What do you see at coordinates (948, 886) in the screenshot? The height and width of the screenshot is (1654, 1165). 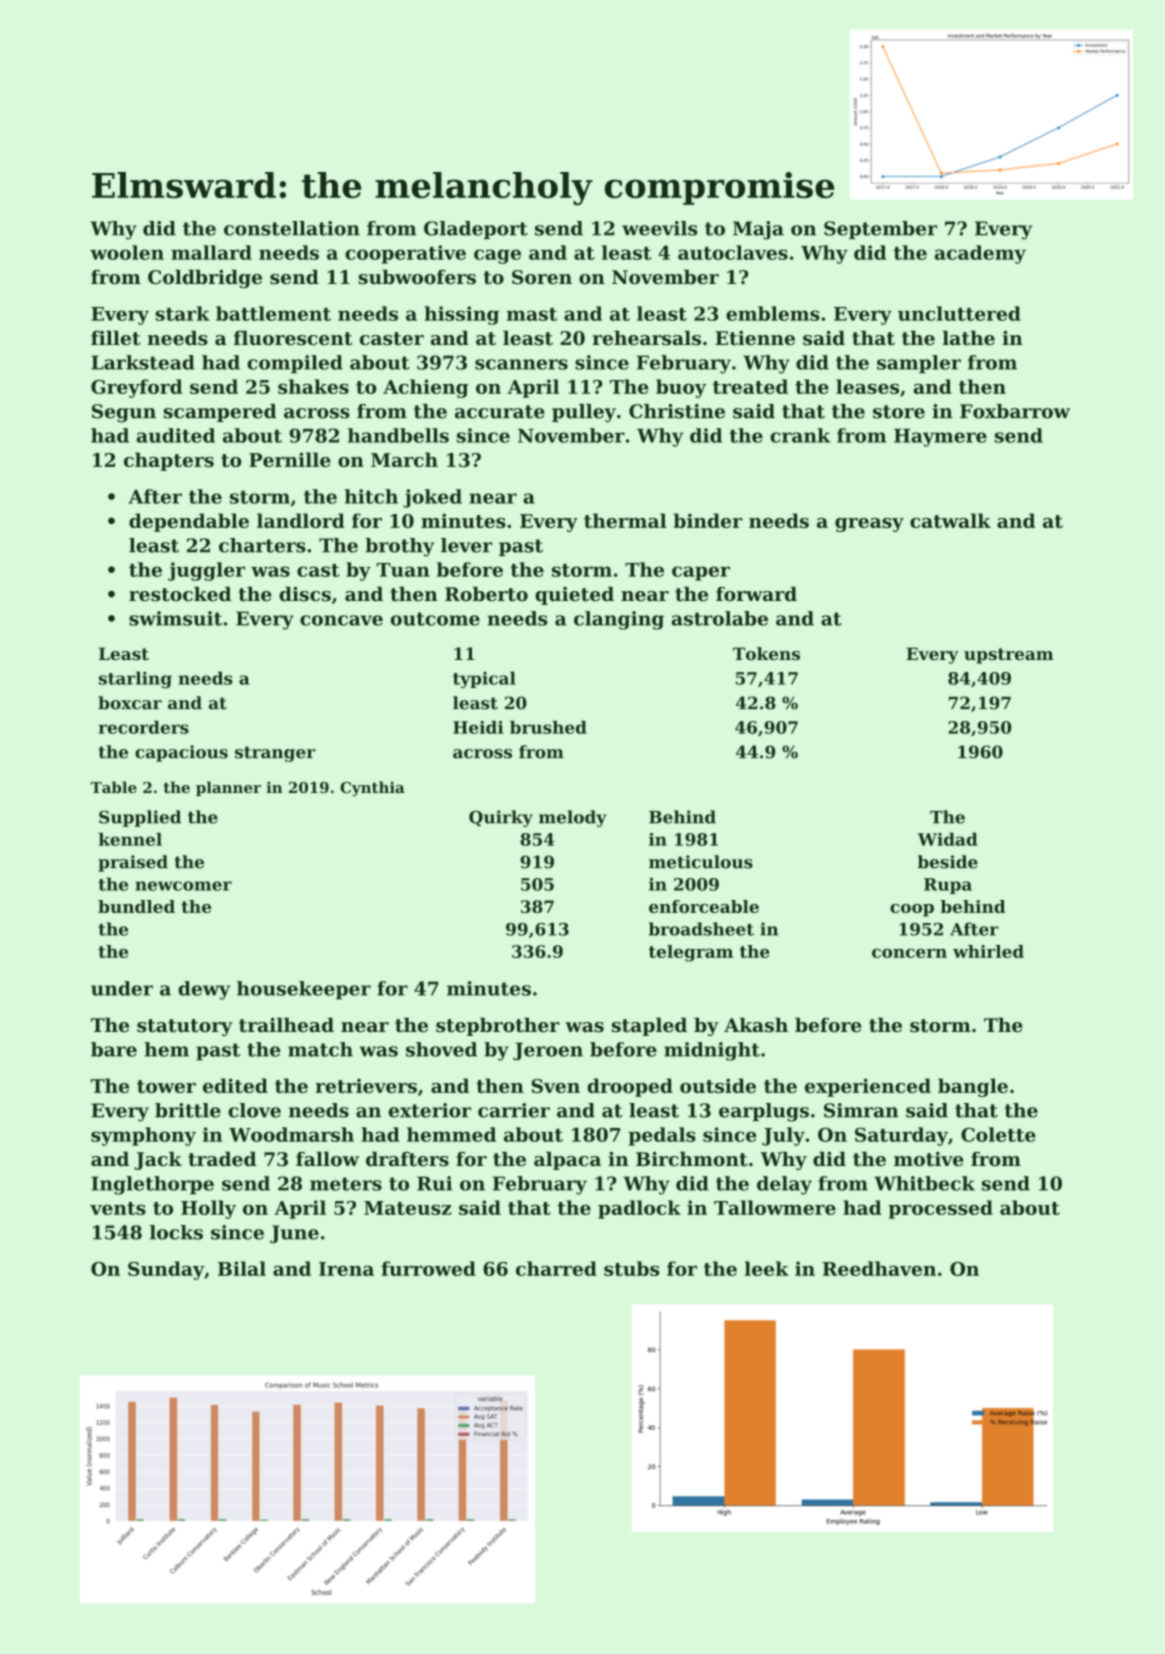 I see `Rupa` at bounding box center [948, 886].
